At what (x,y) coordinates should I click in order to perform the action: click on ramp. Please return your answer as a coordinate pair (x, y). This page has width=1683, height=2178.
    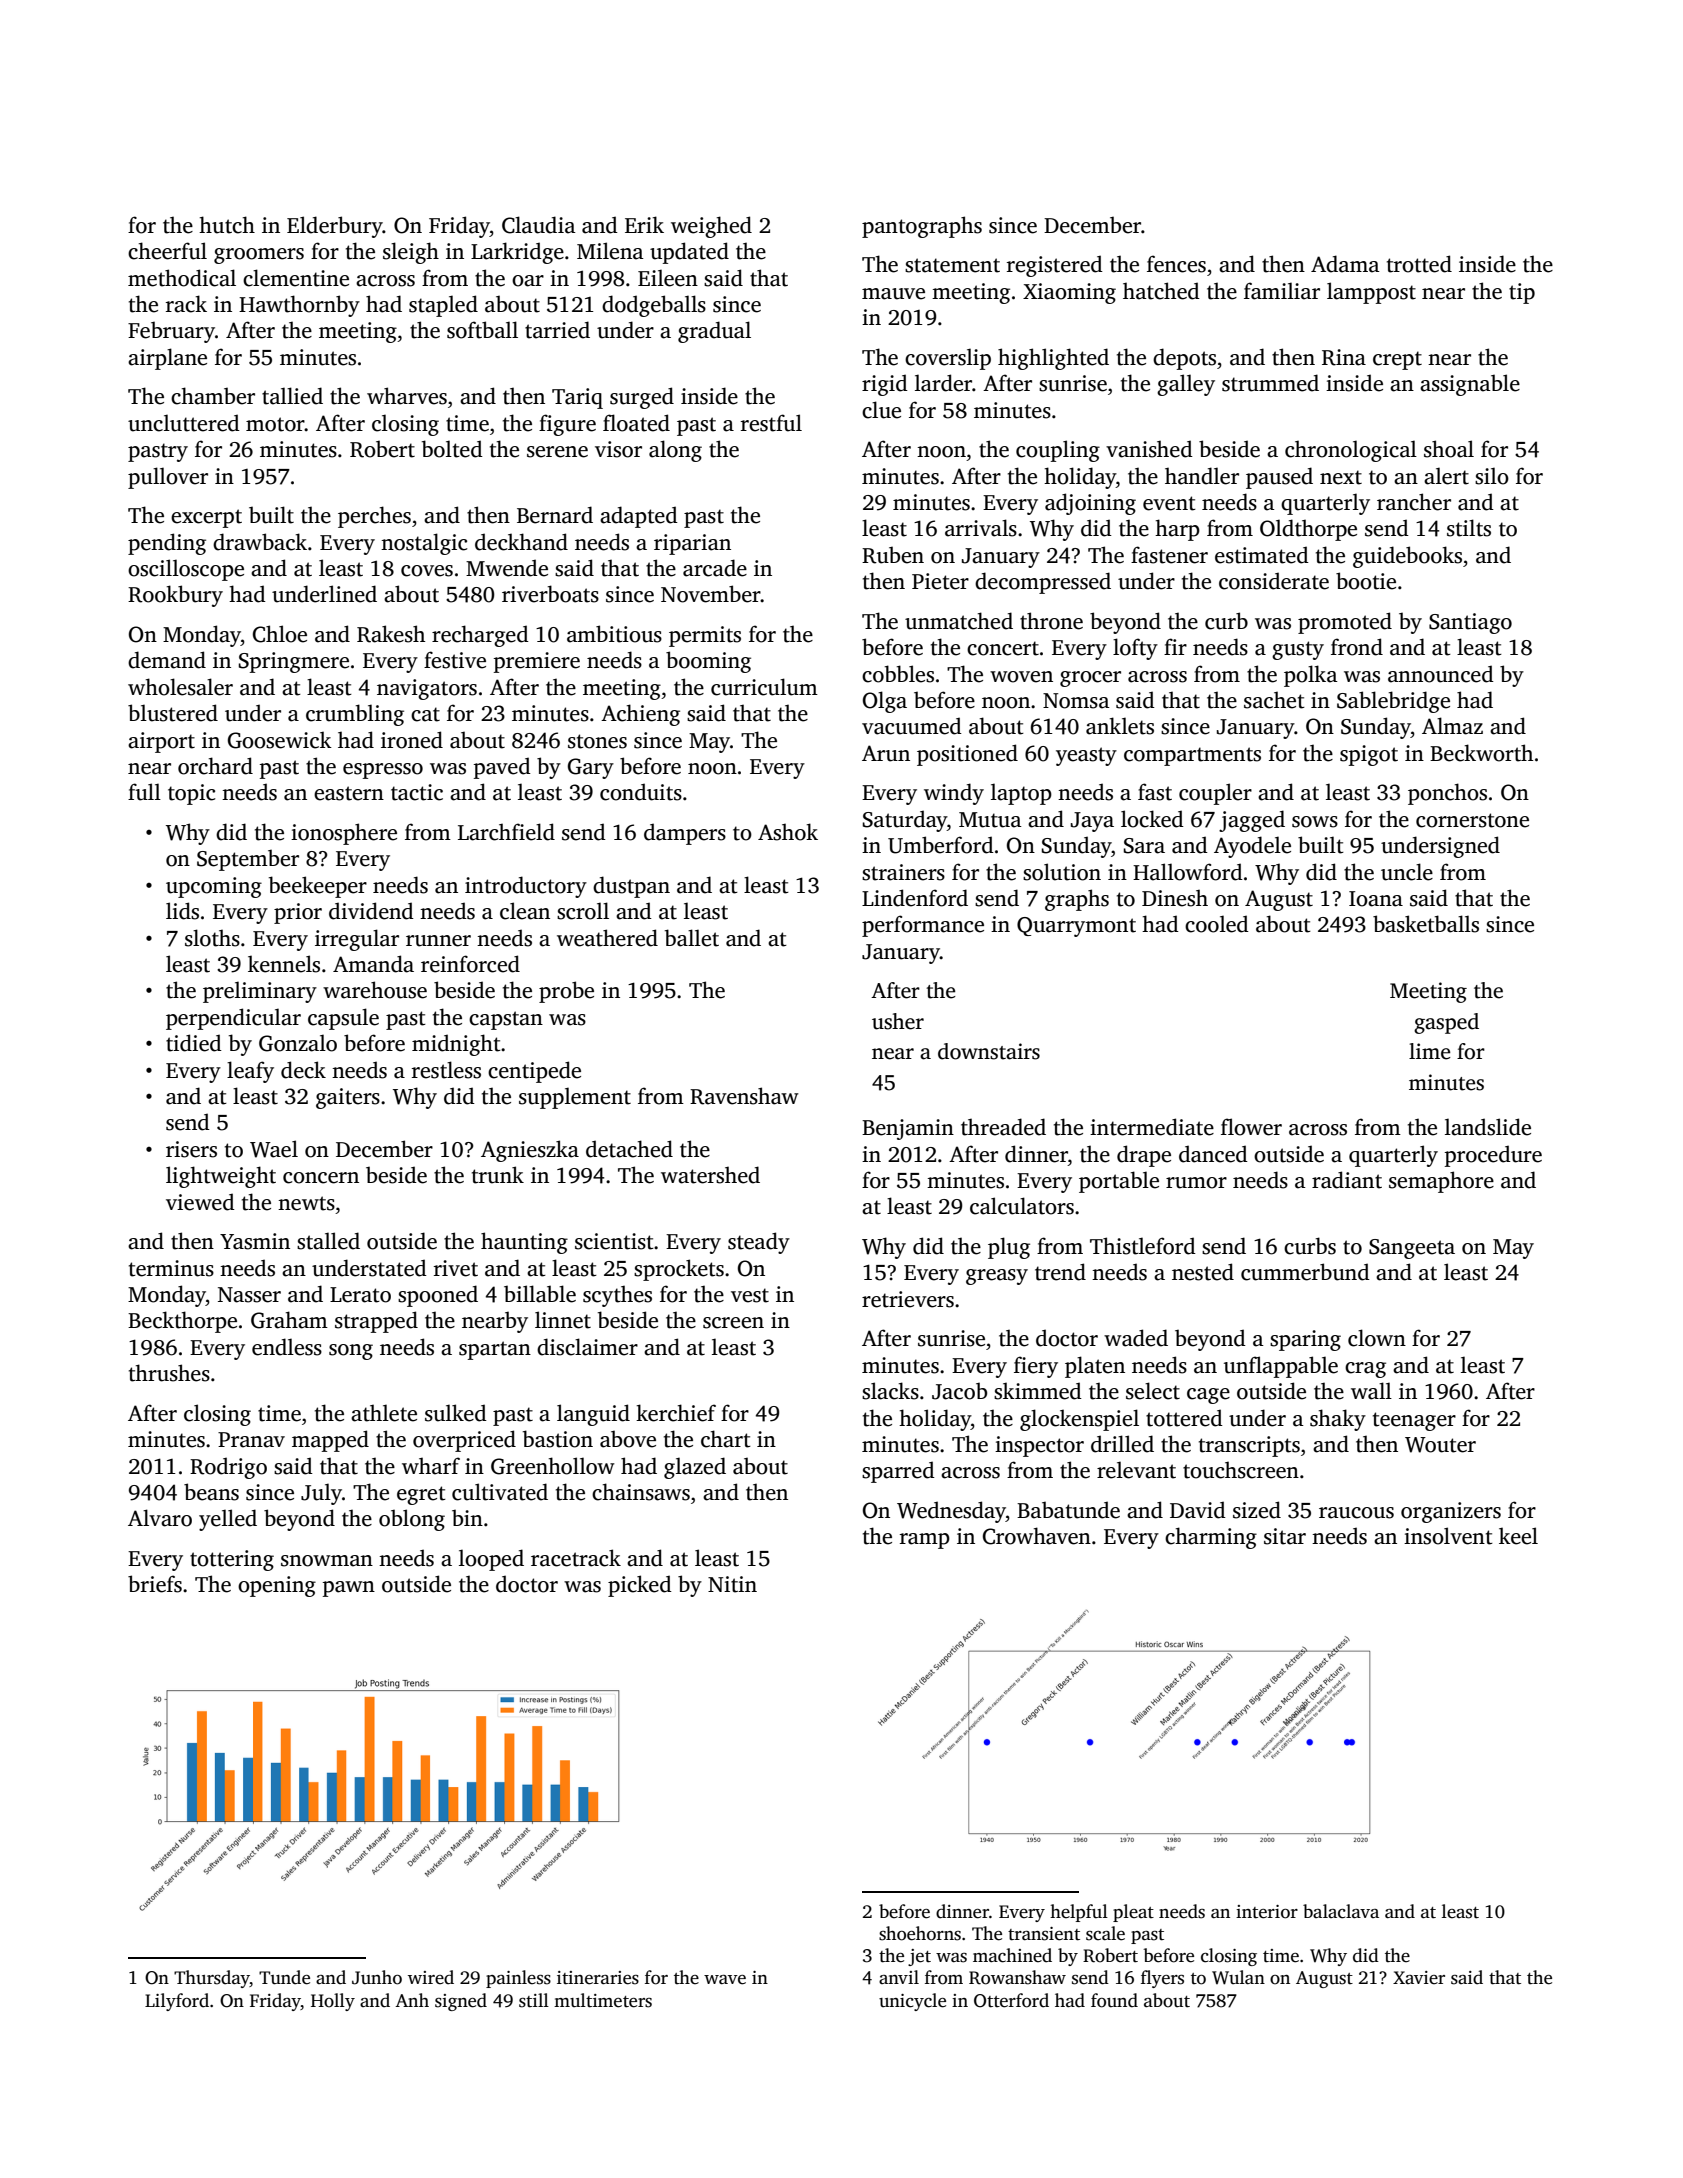
    Looking at the image, I should click on (925, 1541).
